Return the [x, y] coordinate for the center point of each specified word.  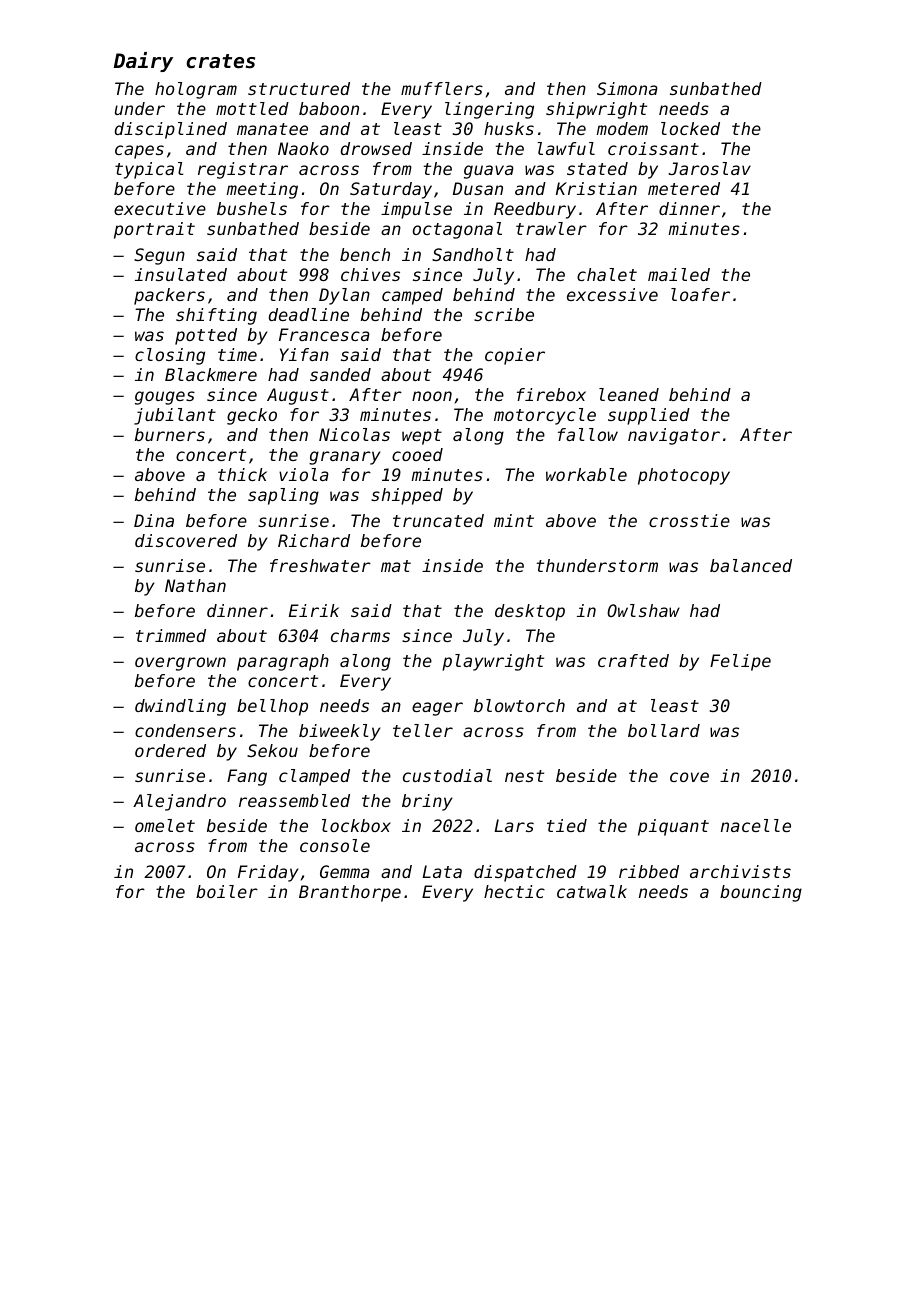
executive [160, 208]
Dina [154, 520]
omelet [165, 825]
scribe [504, 314]
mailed [679, 274]
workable [586, 474]
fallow [588, 434]
